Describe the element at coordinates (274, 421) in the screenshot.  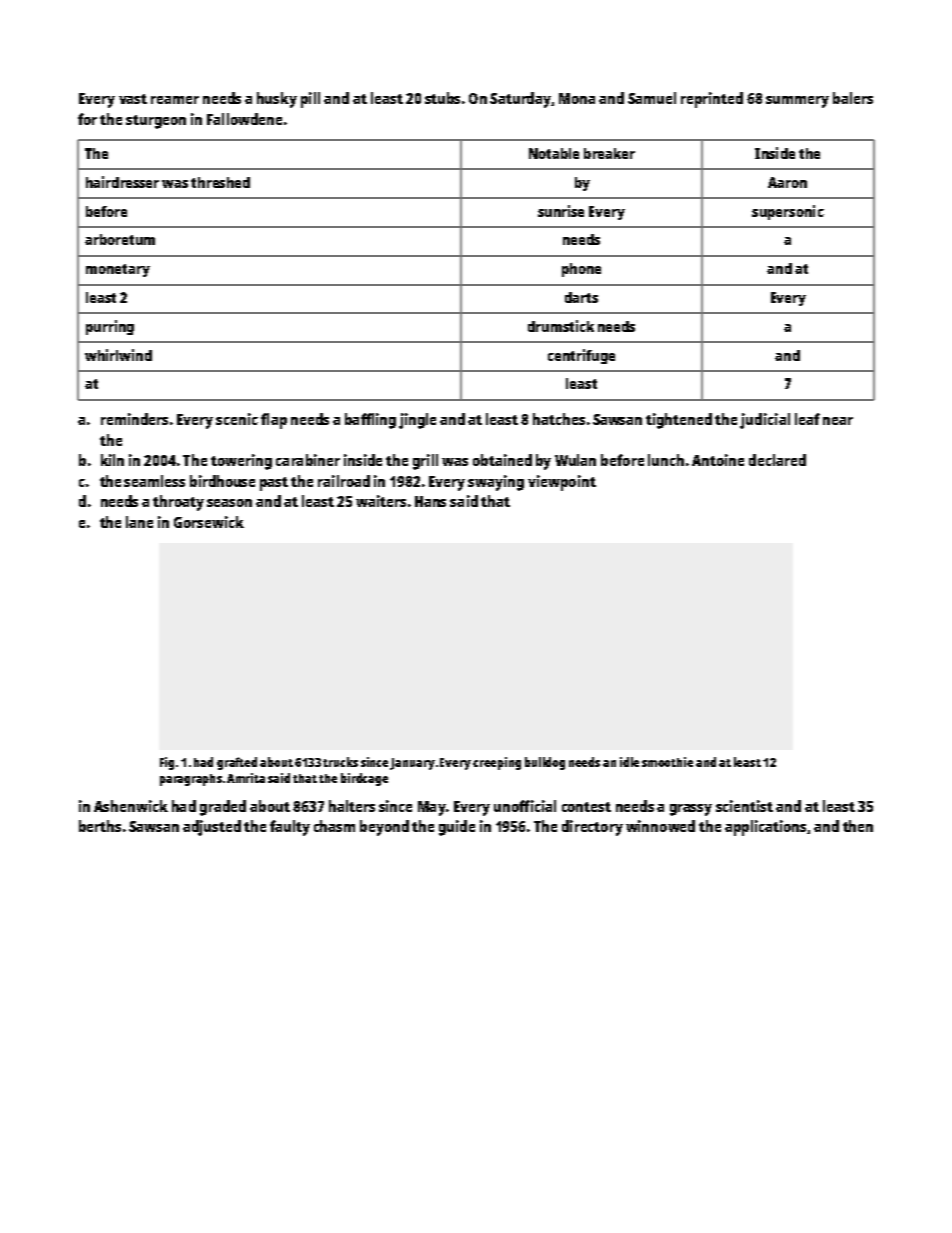
I see `flap` at that location.
